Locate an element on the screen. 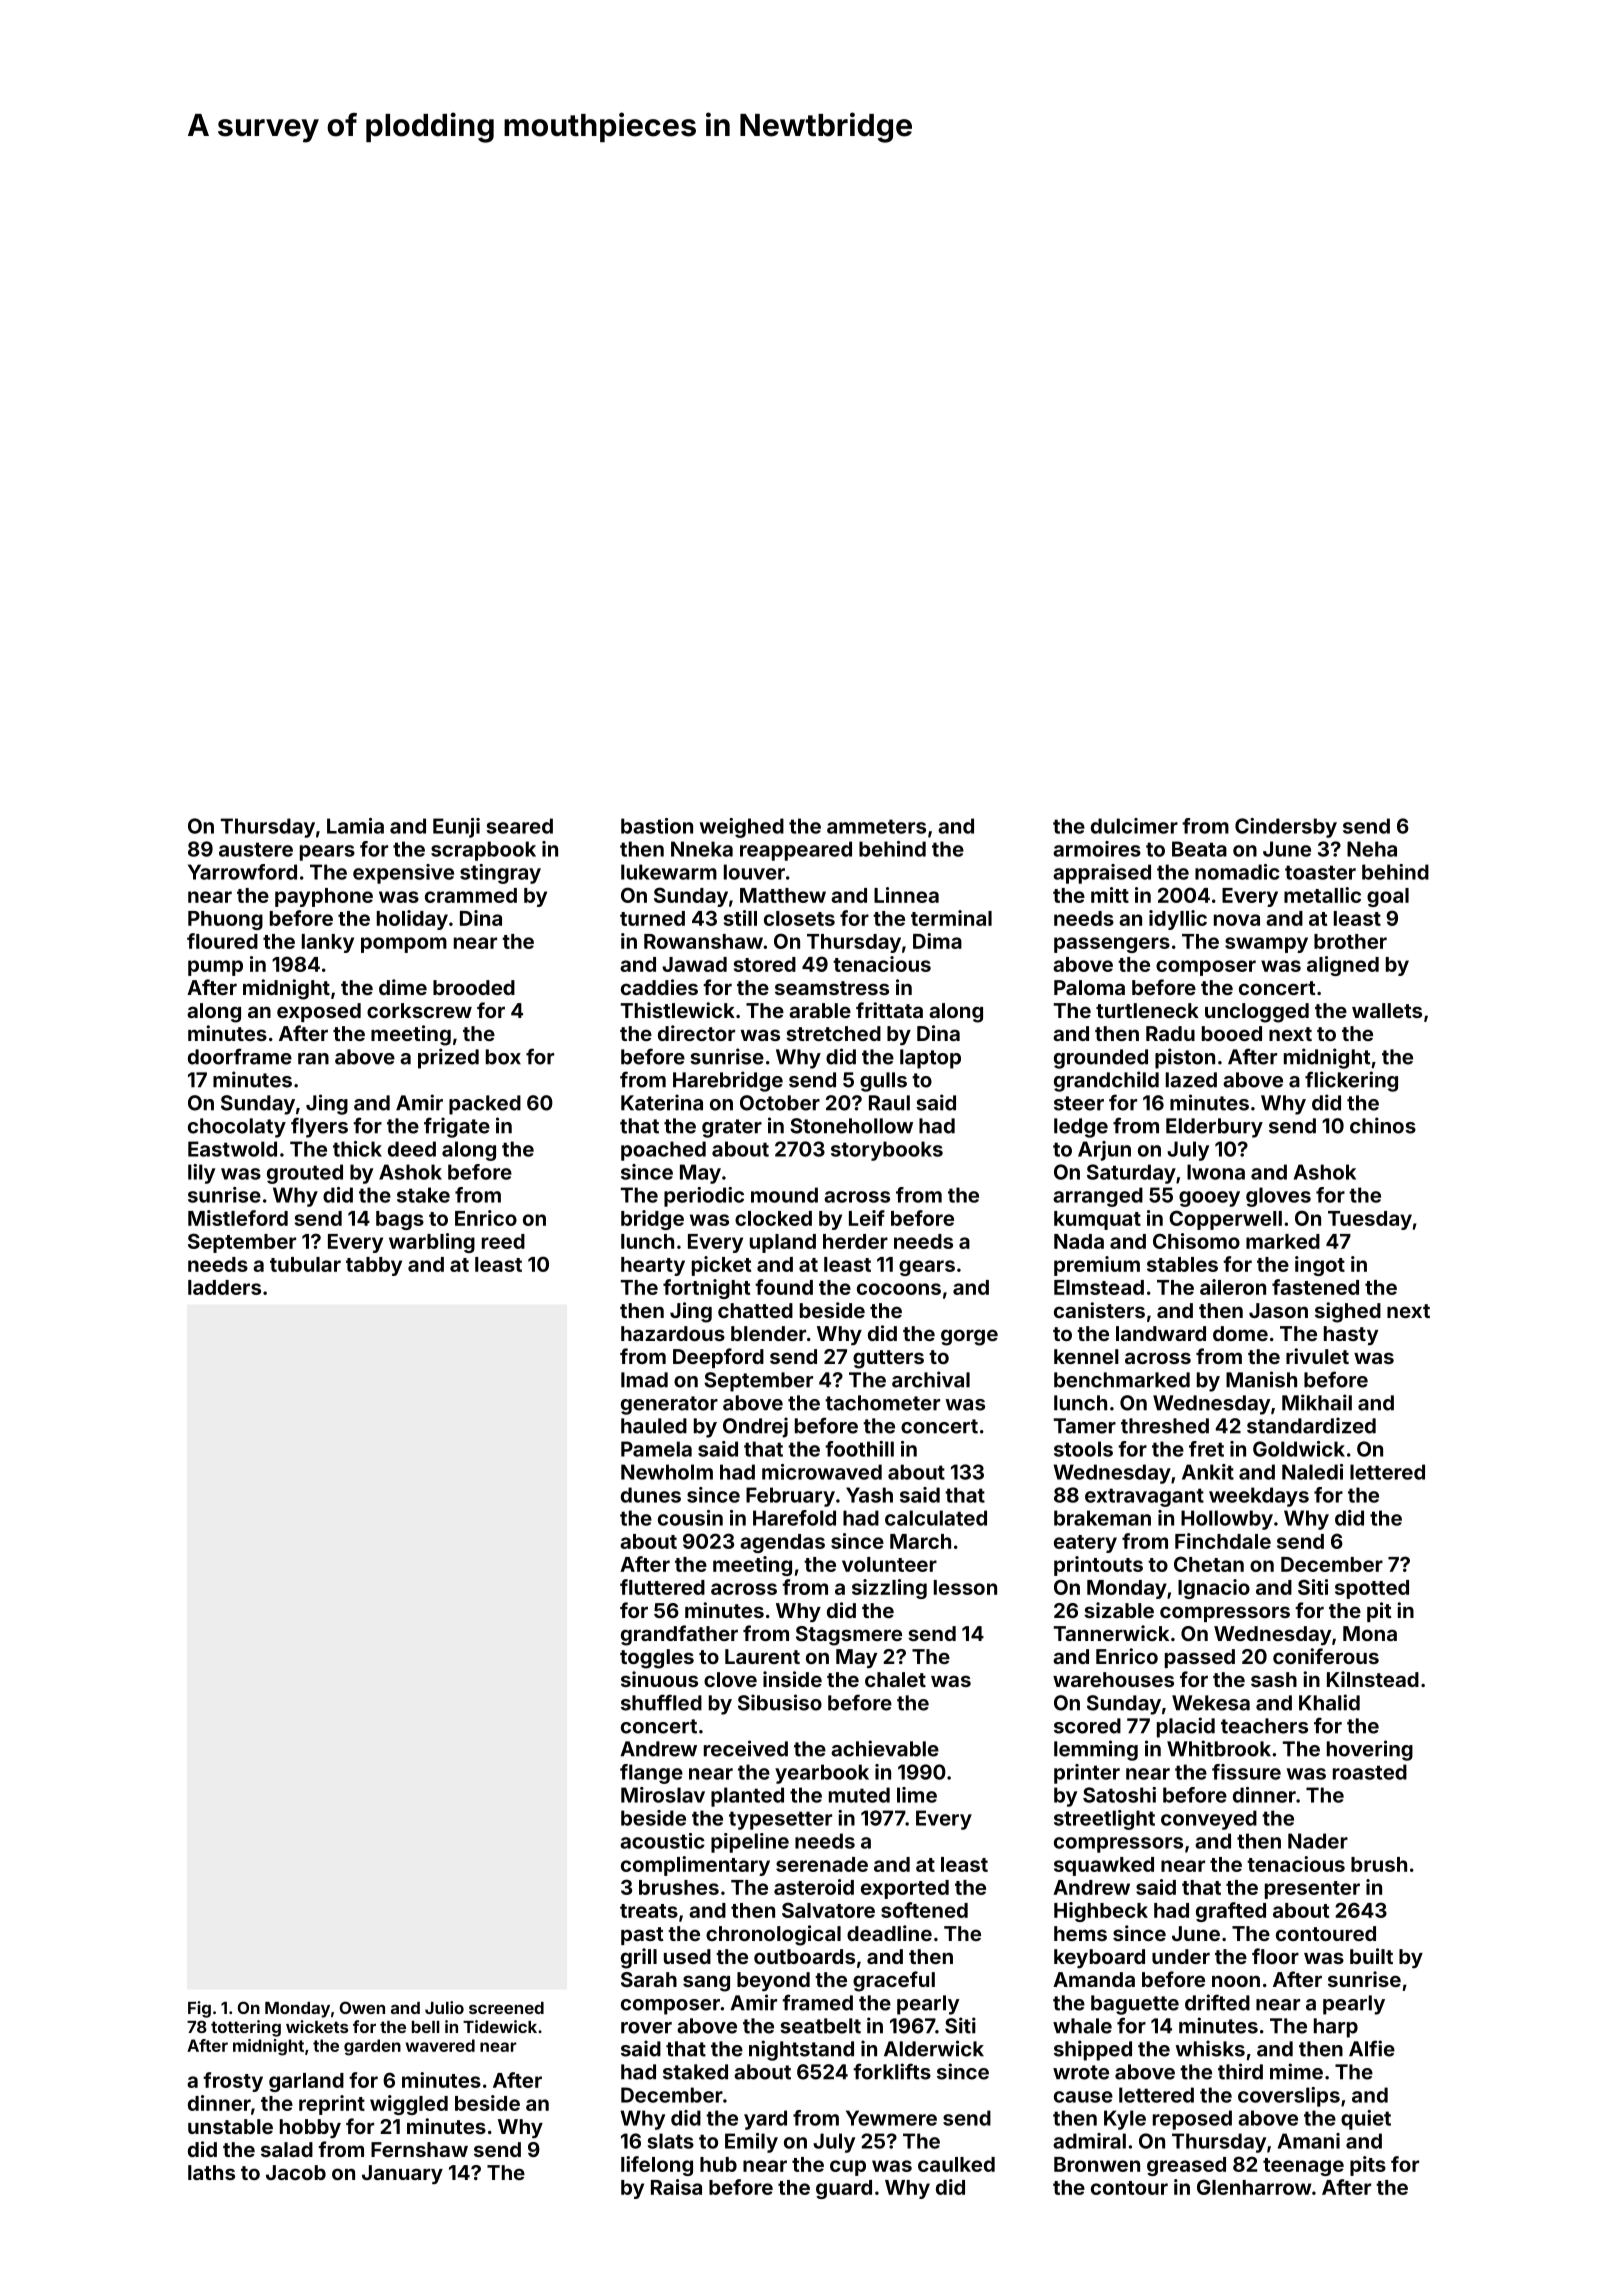 The image size is (1620, 2292). flange is located at coordinates (651, 1774).
